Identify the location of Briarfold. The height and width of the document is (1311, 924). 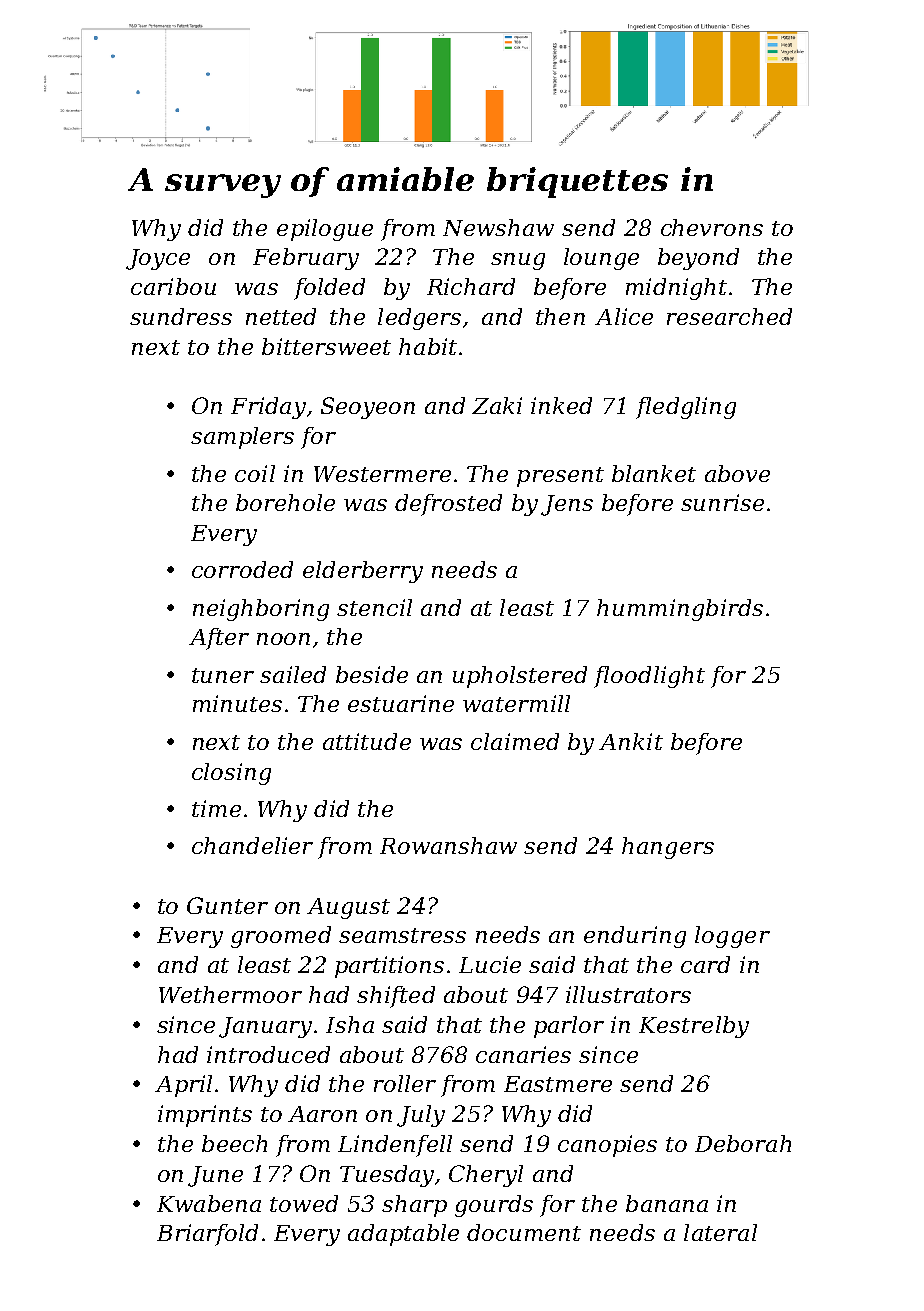
(207, 1235).
